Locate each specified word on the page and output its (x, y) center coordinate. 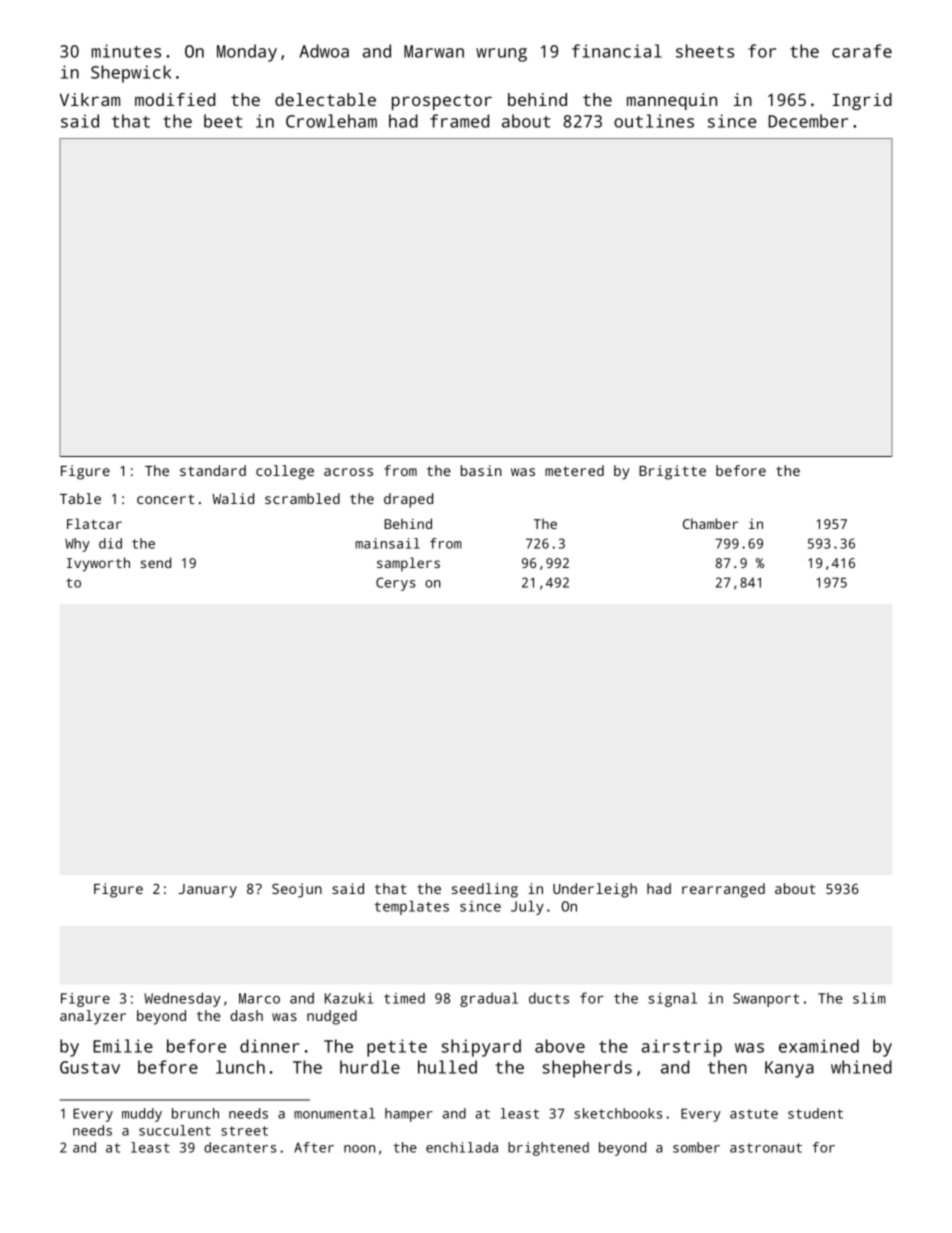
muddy (142, 1115)
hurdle (370, 1067)
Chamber (710, 523)
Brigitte (672, 472)
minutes (126, 51)
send (156, 562)
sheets (705, 51)
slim (869, 998)
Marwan (434, 51)
